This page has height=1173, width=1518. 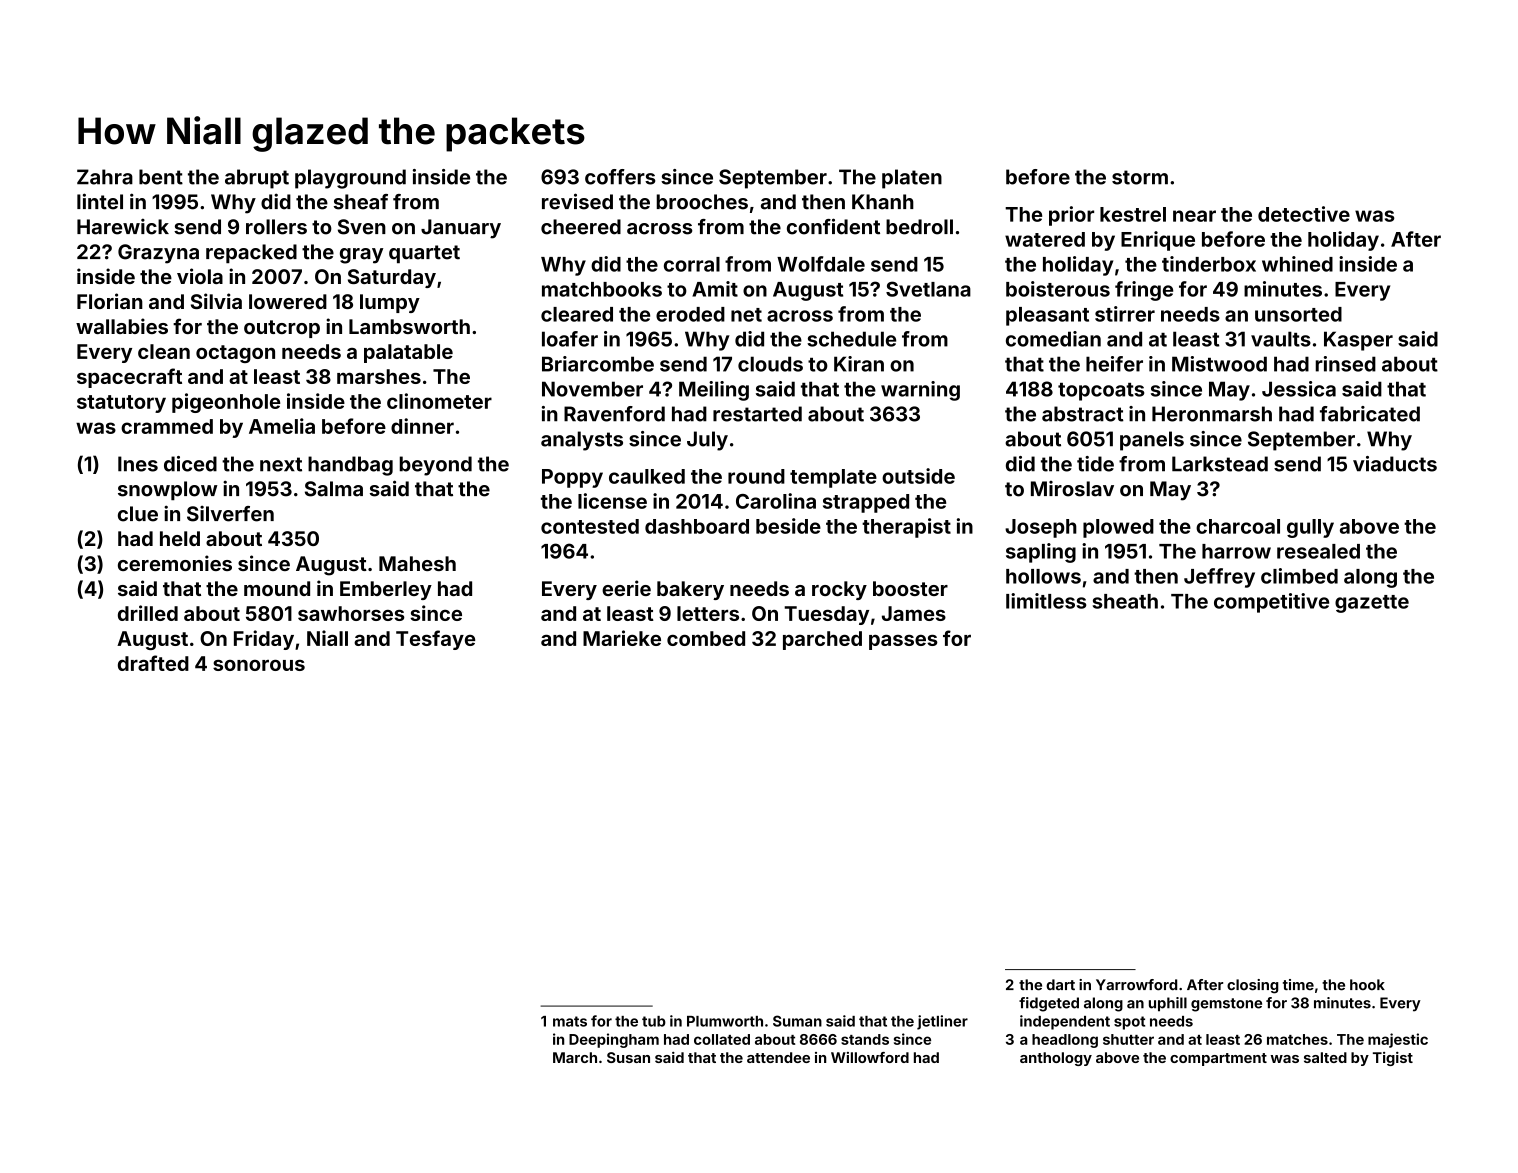 I want to click on attendee, so click(x=778, y=1057).
